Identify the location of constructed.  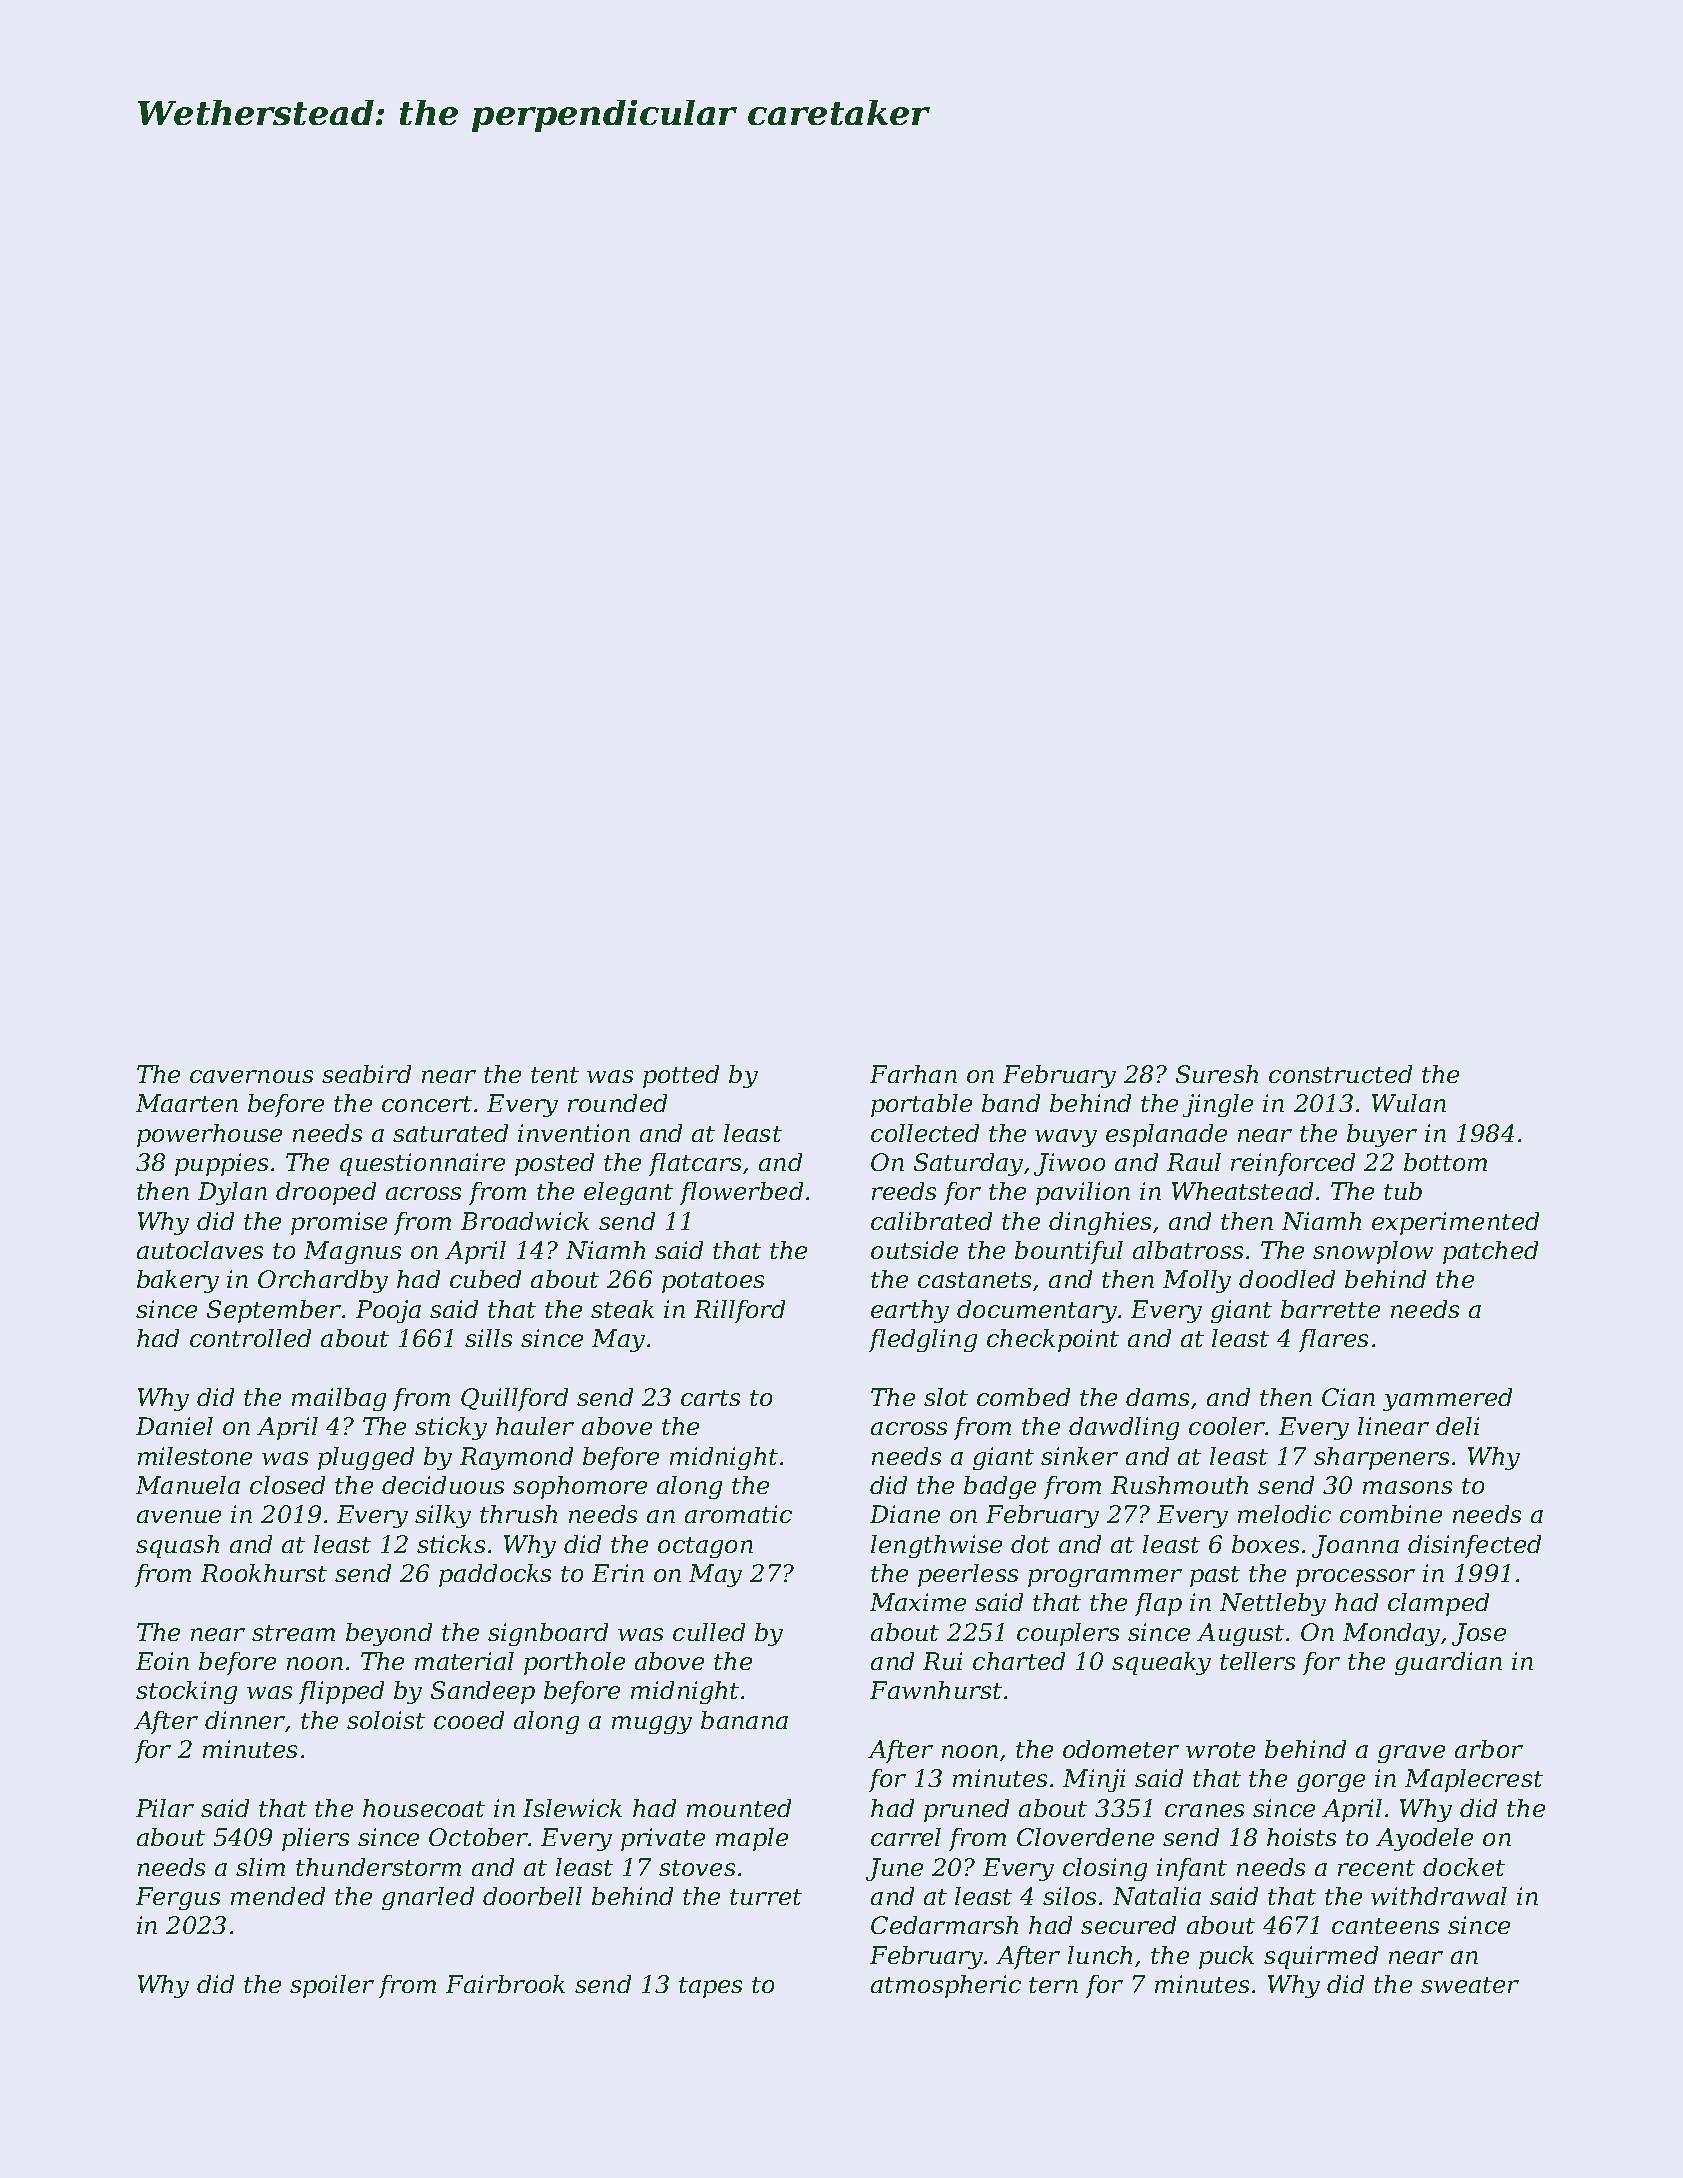
(1340, 1074).
